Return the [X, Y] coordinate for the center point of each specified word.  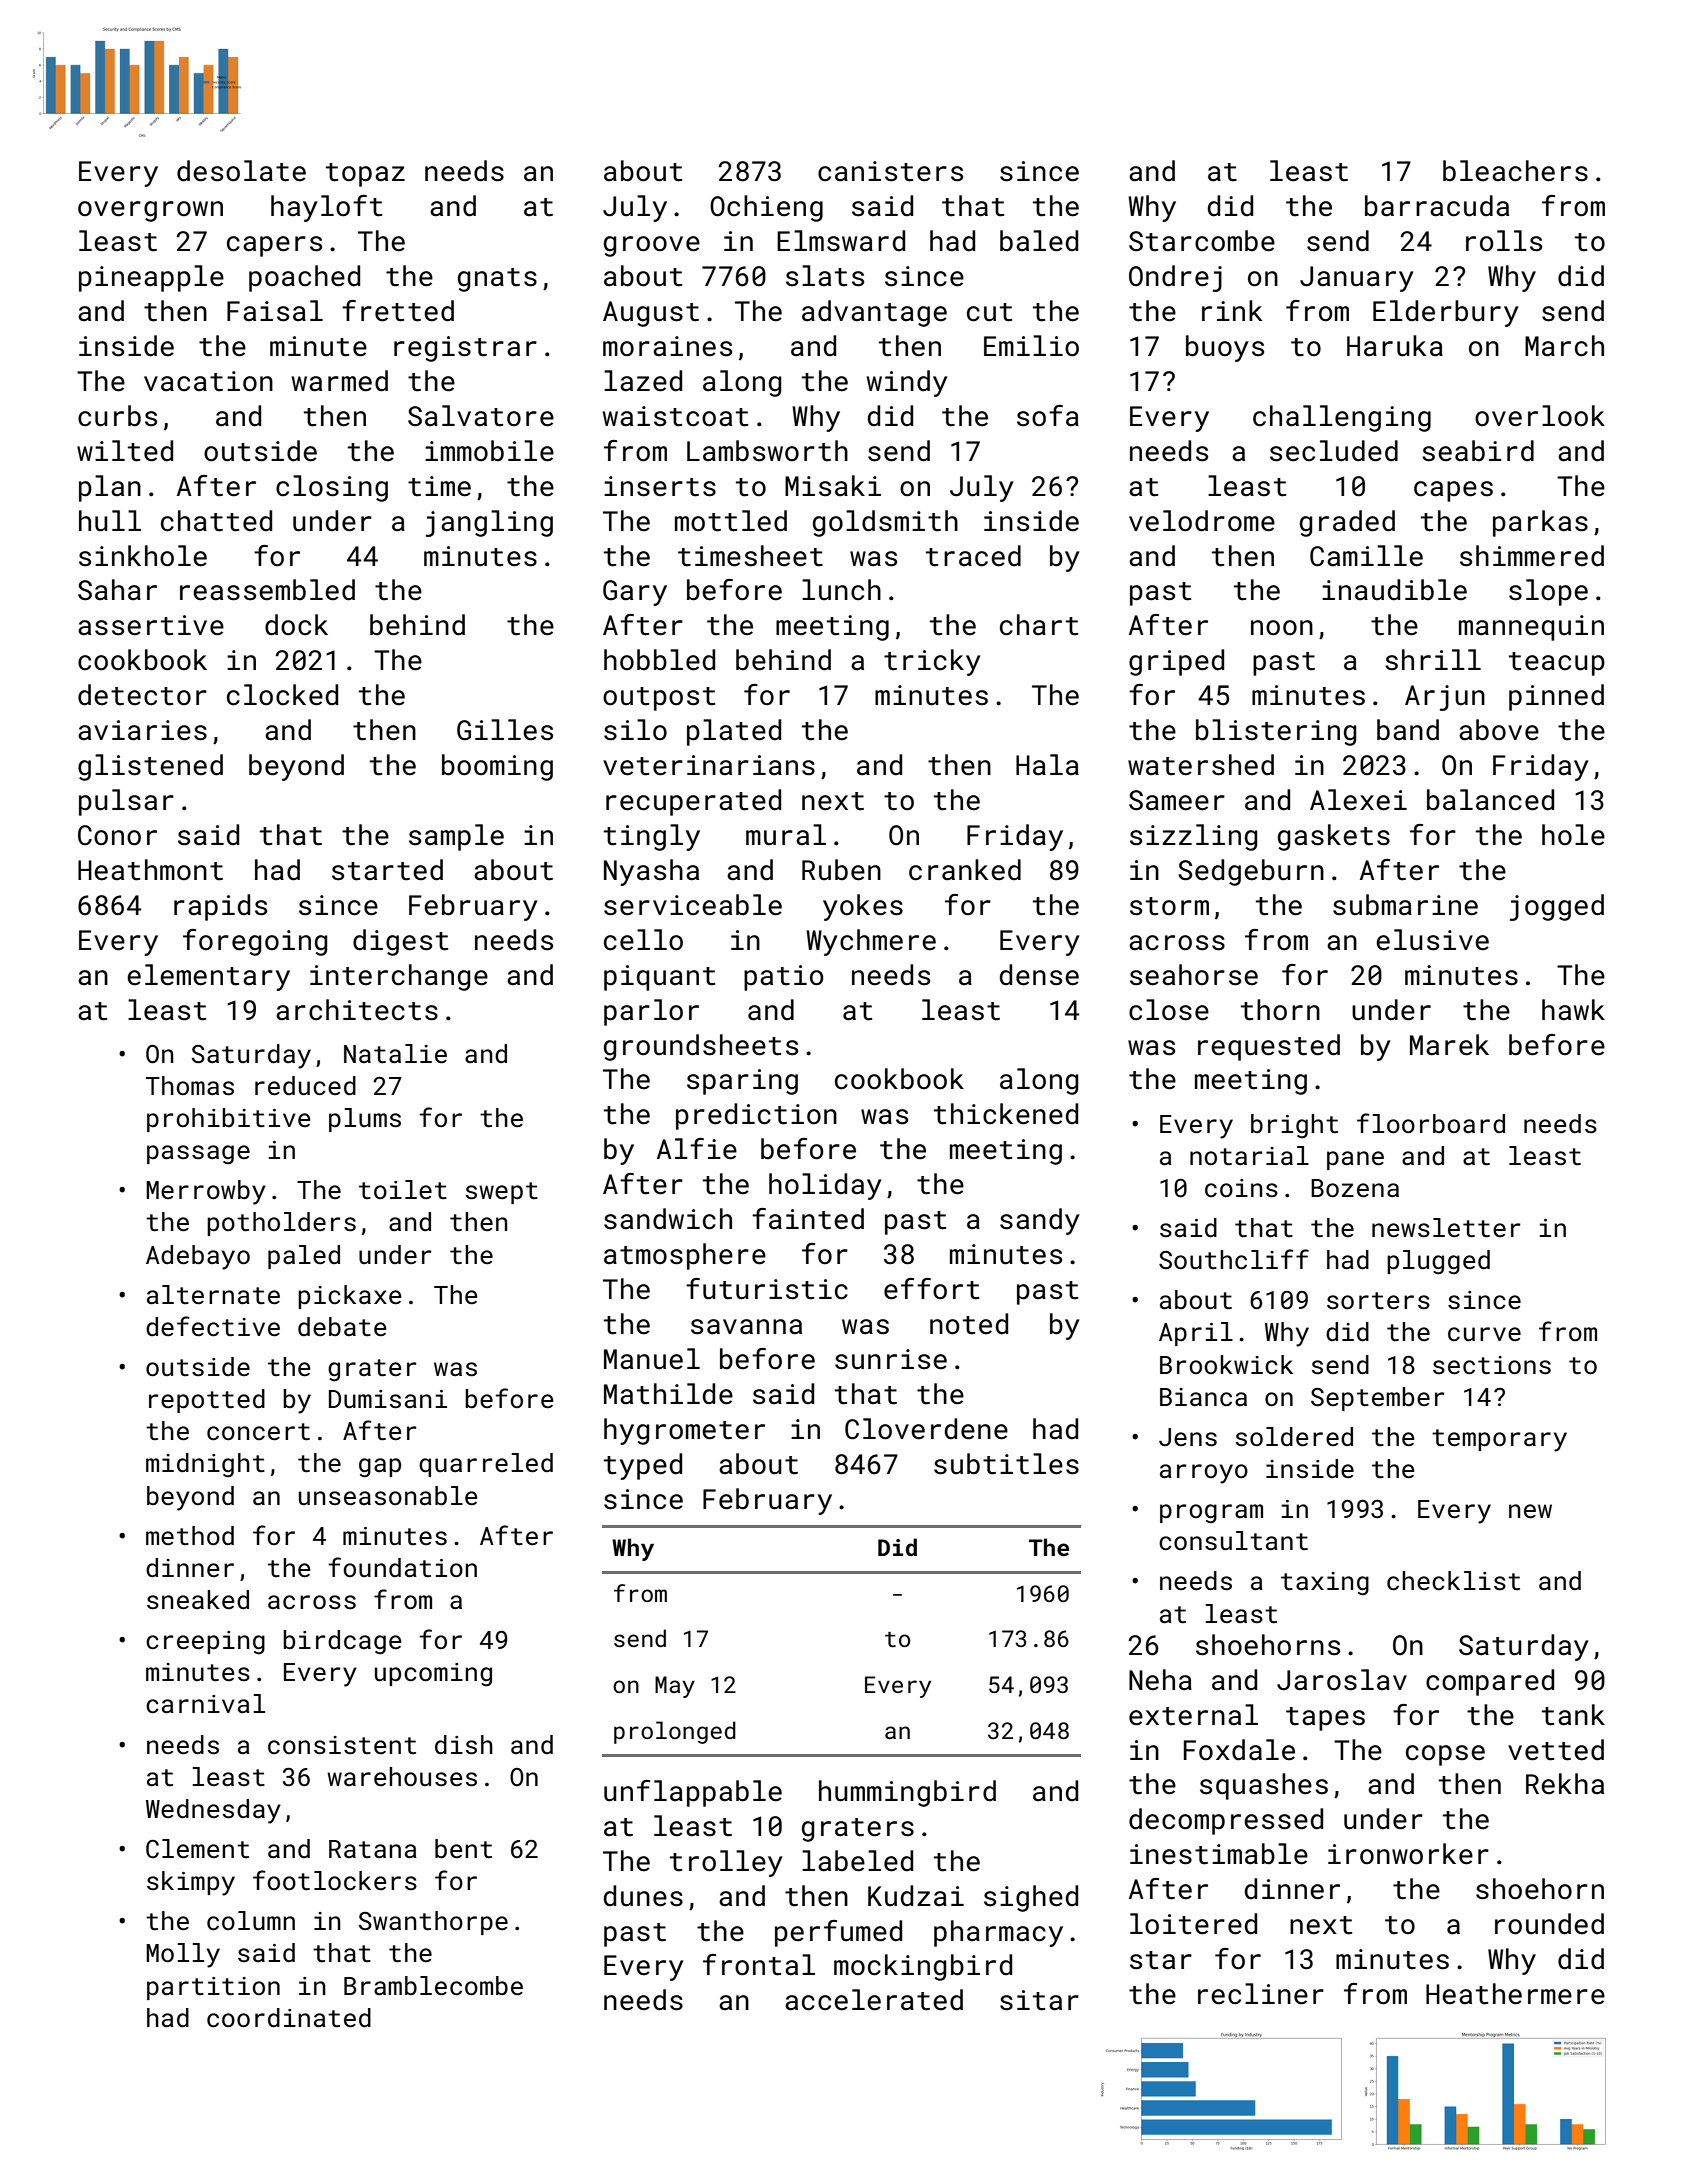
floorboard [1431, 1123]
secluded [1334, 451]
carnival [205, 1704]
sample [456, 837]
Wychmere [871, 942]
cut [989, 312]
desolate [241, 171]
